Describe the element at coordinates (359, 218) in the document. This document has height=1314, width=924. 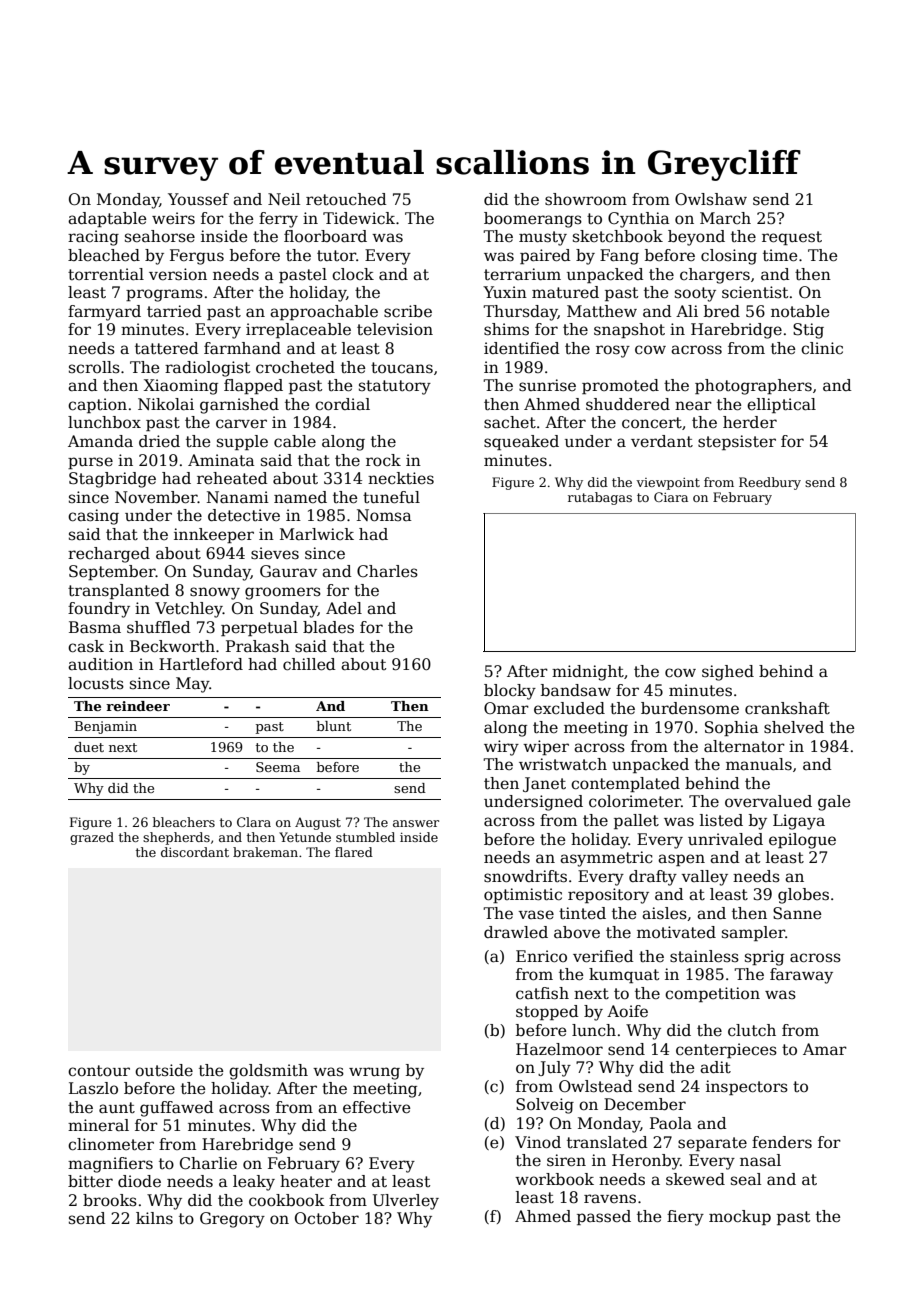
I see `Tidewick` at that location.
